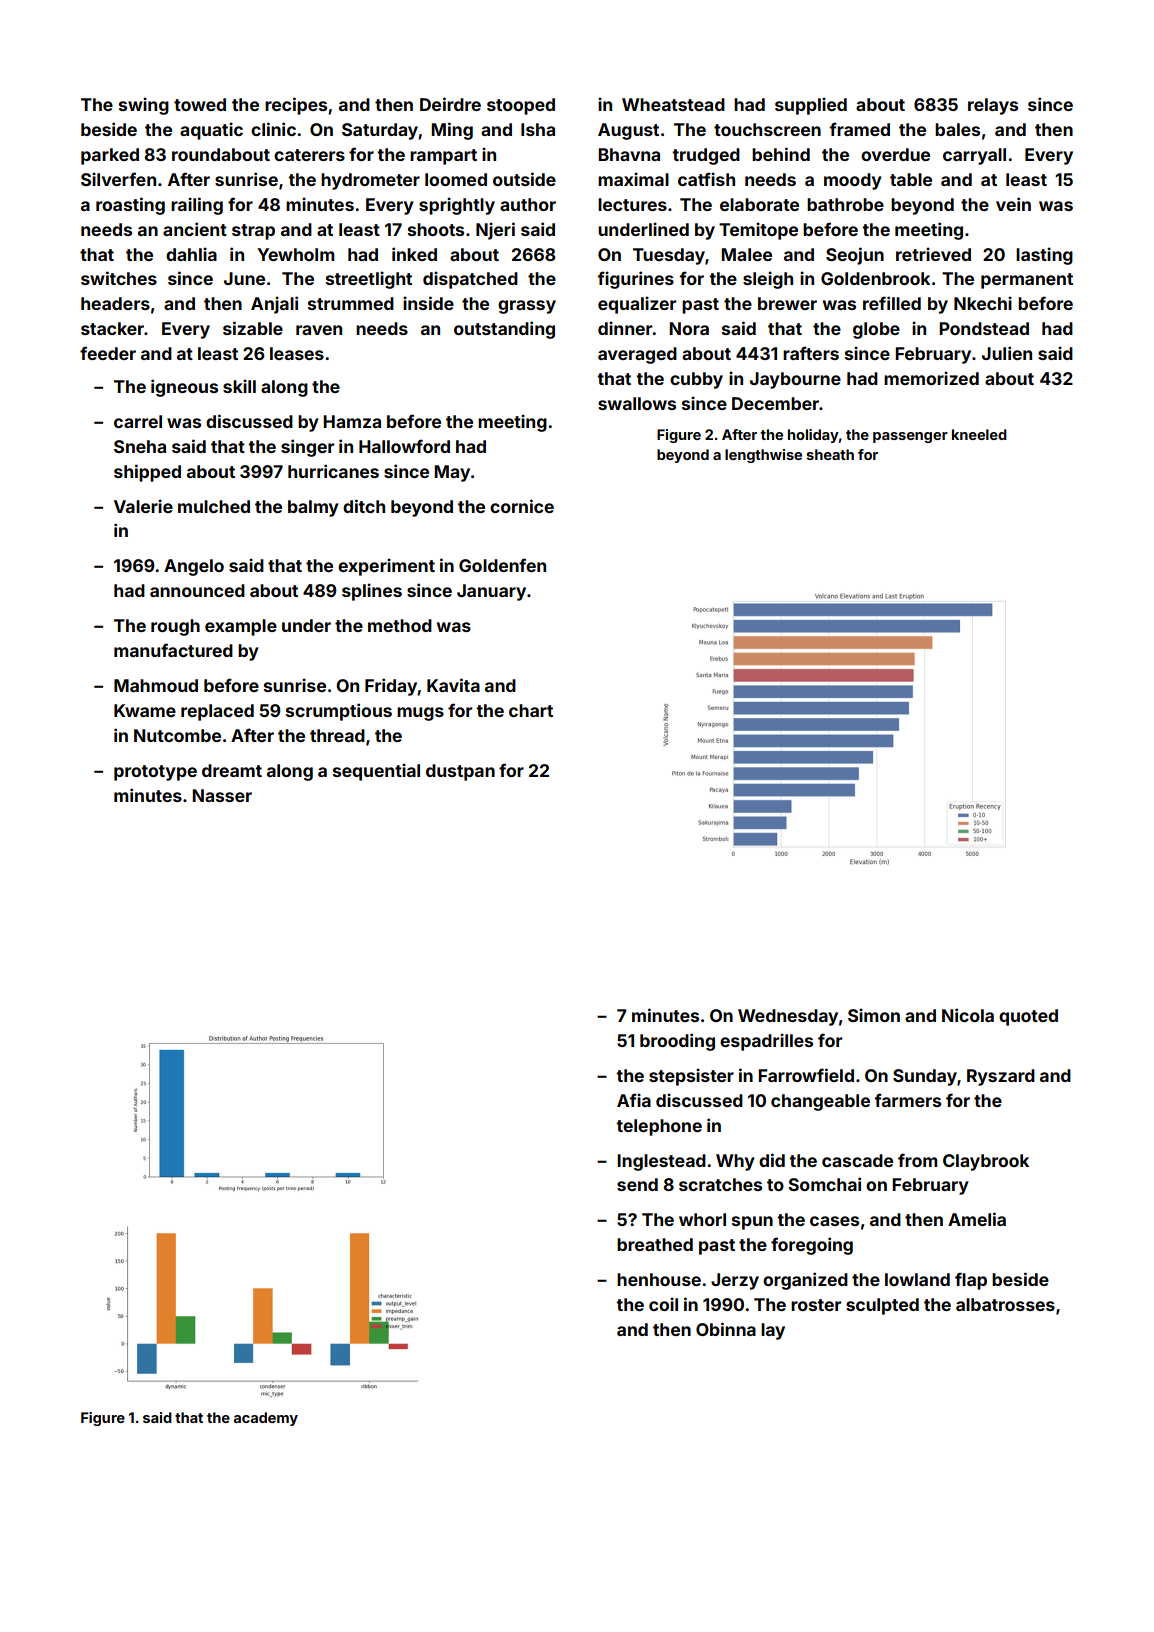 The height and width of the page is (1632, 1154). What do you see at coordinates (637, 1184) in the page?
I see `send` at bounding box center [637, 1184].
